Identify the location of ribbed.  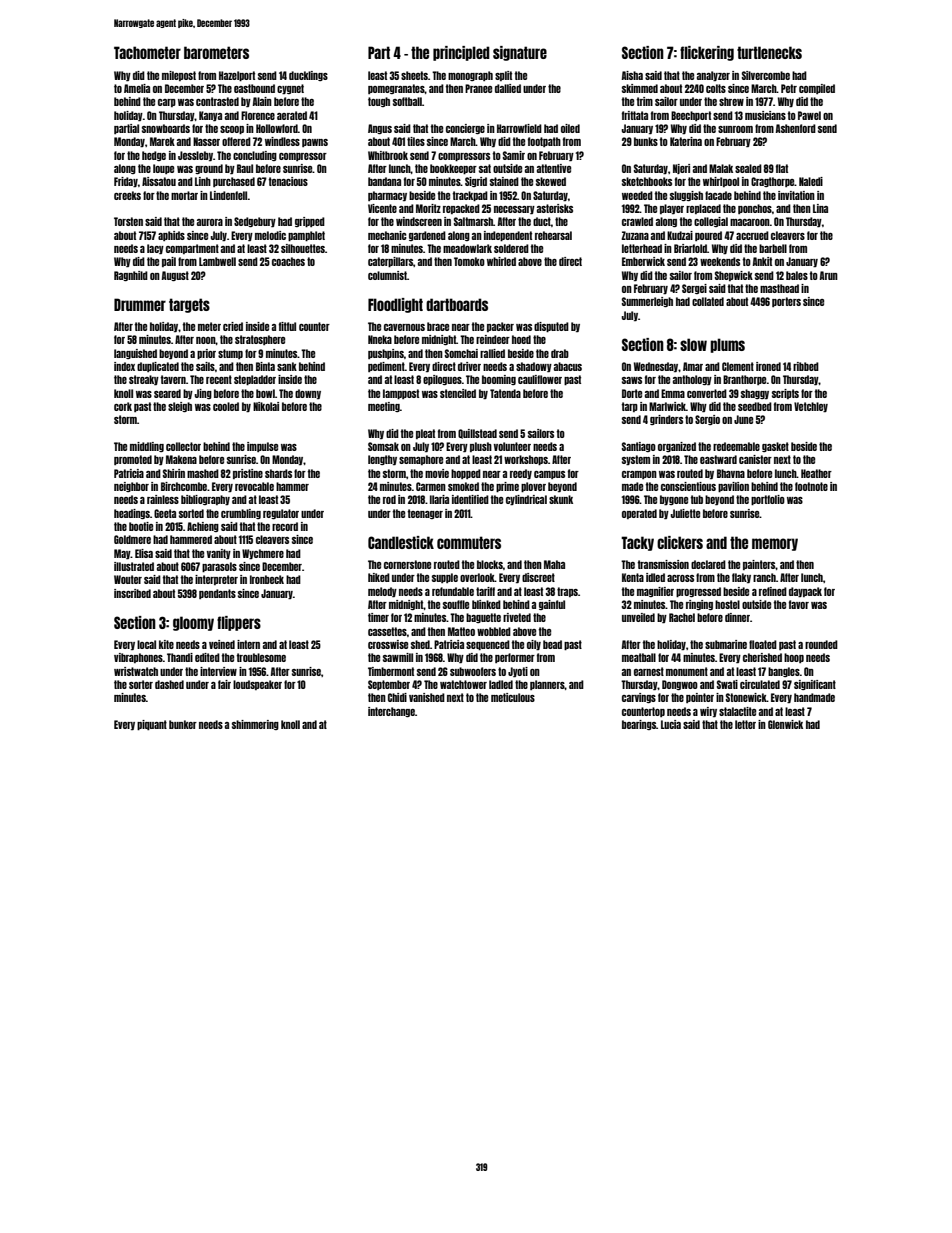
(806, 366).
